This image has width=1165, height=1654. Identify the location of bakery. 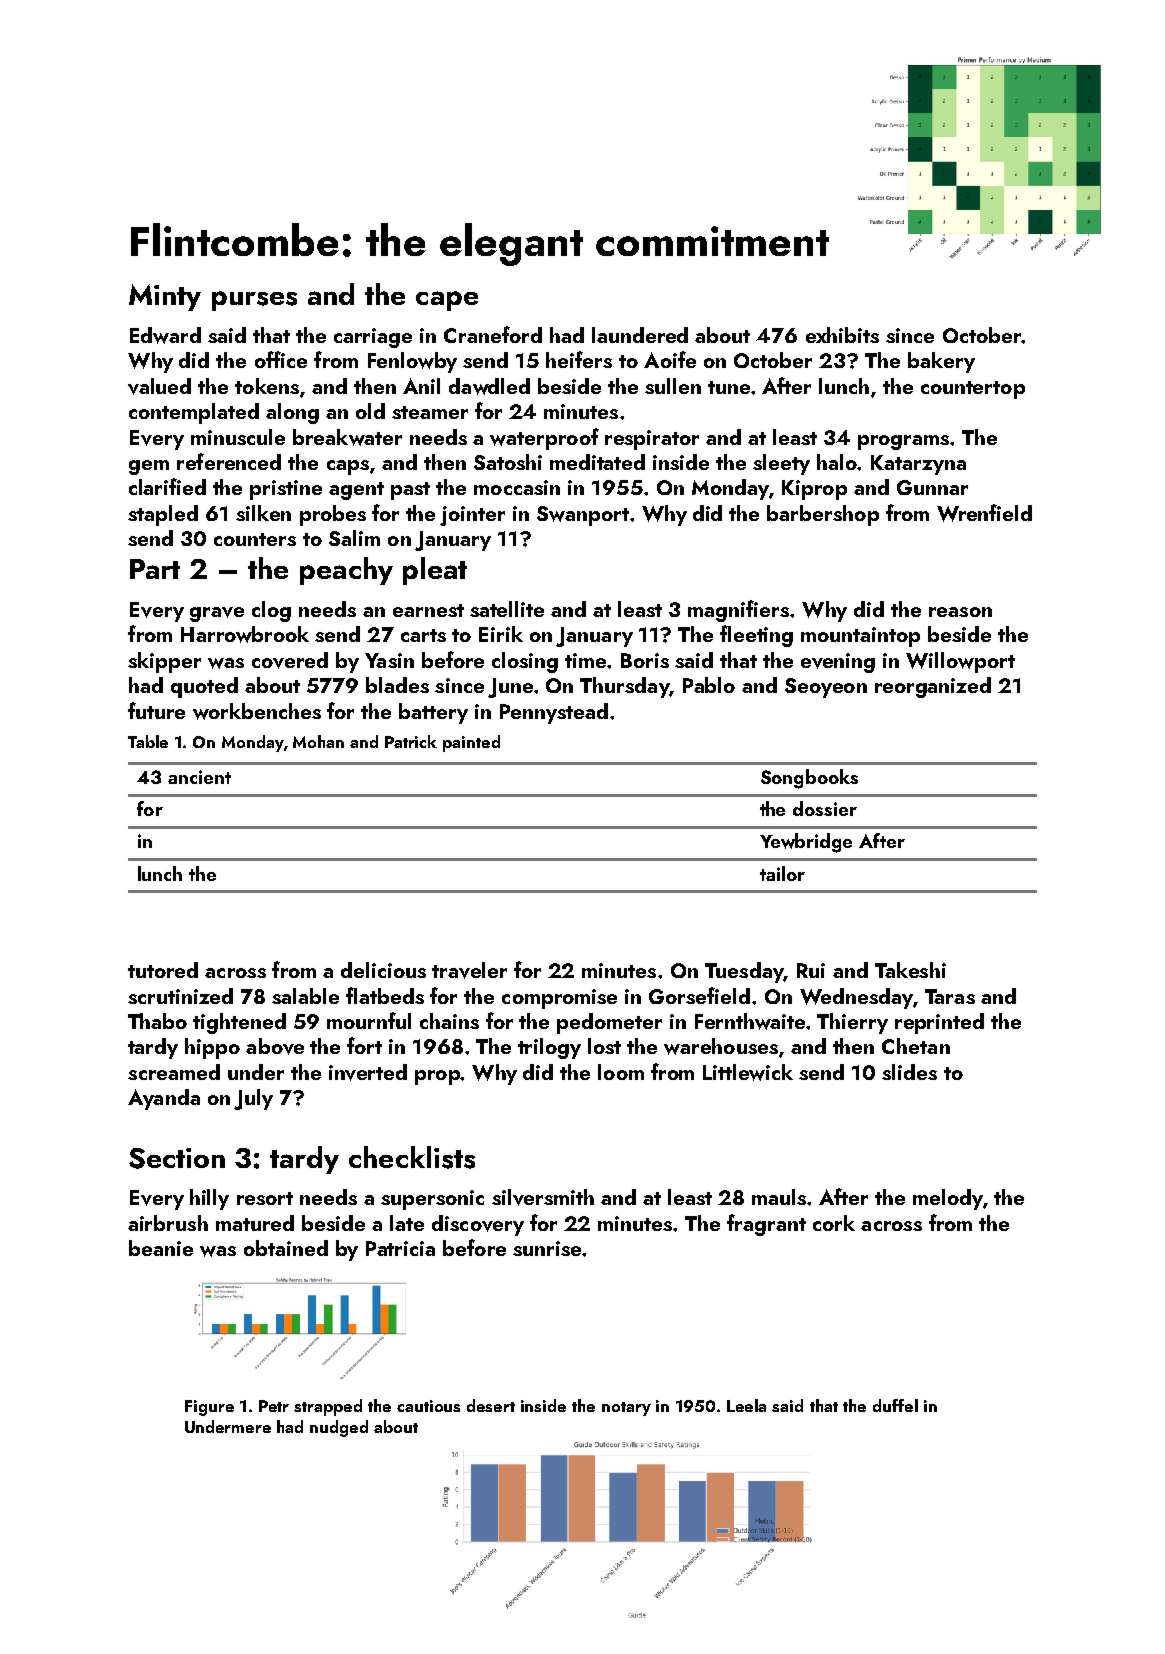
(941, 362).
